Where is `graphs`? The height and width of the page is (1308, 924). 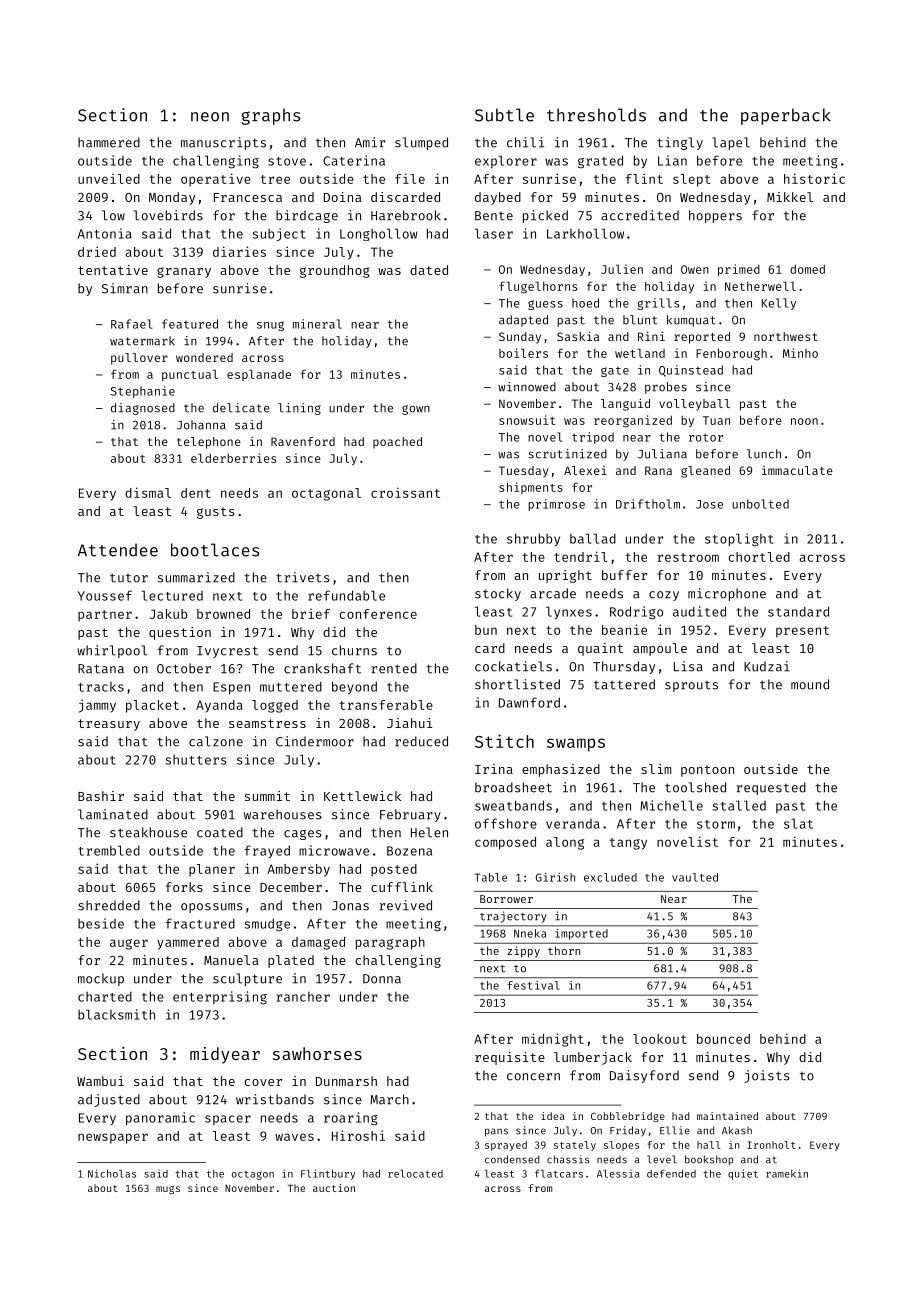 graphs is located at coordinates (270, 116).
